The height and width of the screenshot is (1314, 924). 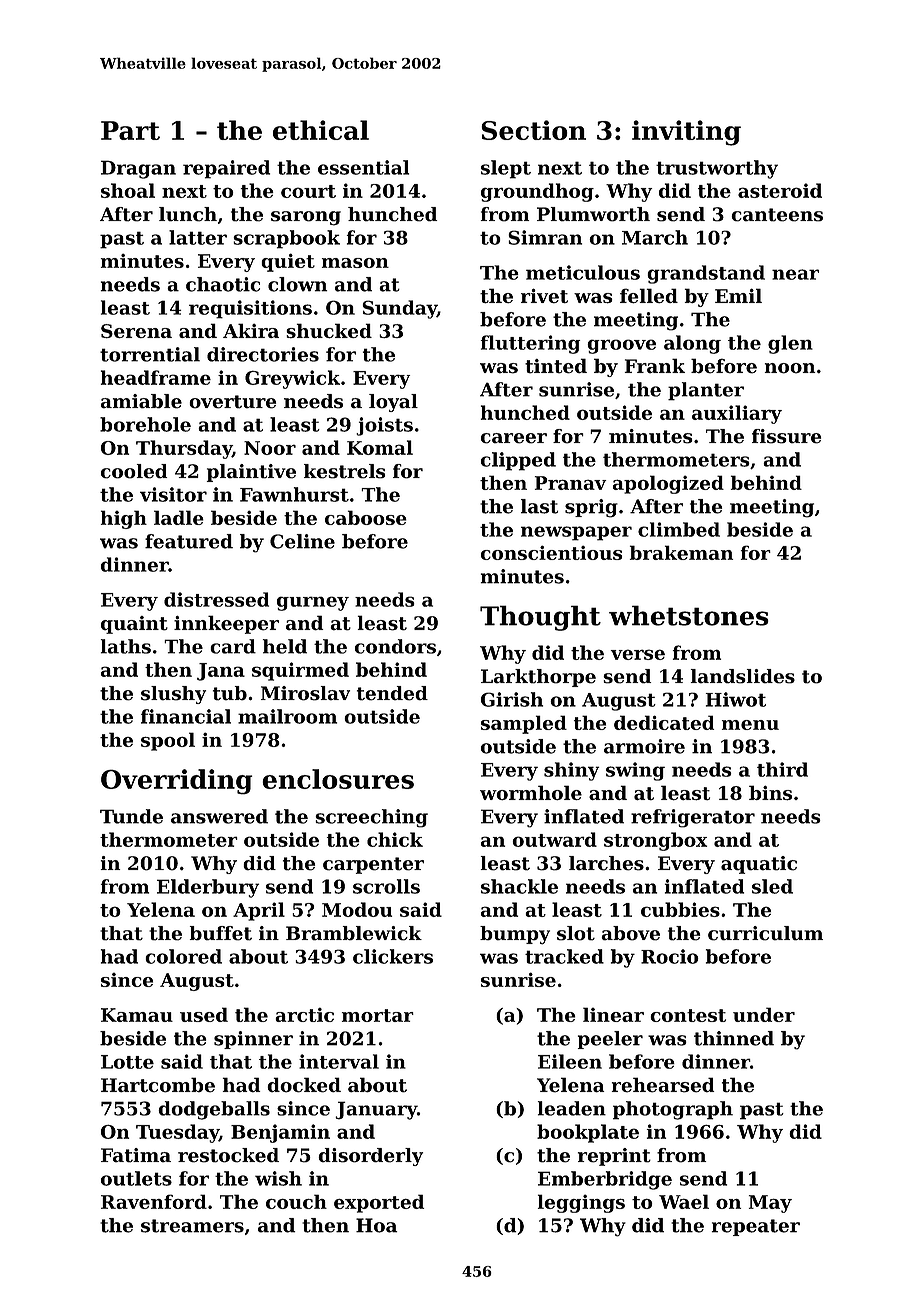 I want to click on repaired, so click(x=226, y=169).
